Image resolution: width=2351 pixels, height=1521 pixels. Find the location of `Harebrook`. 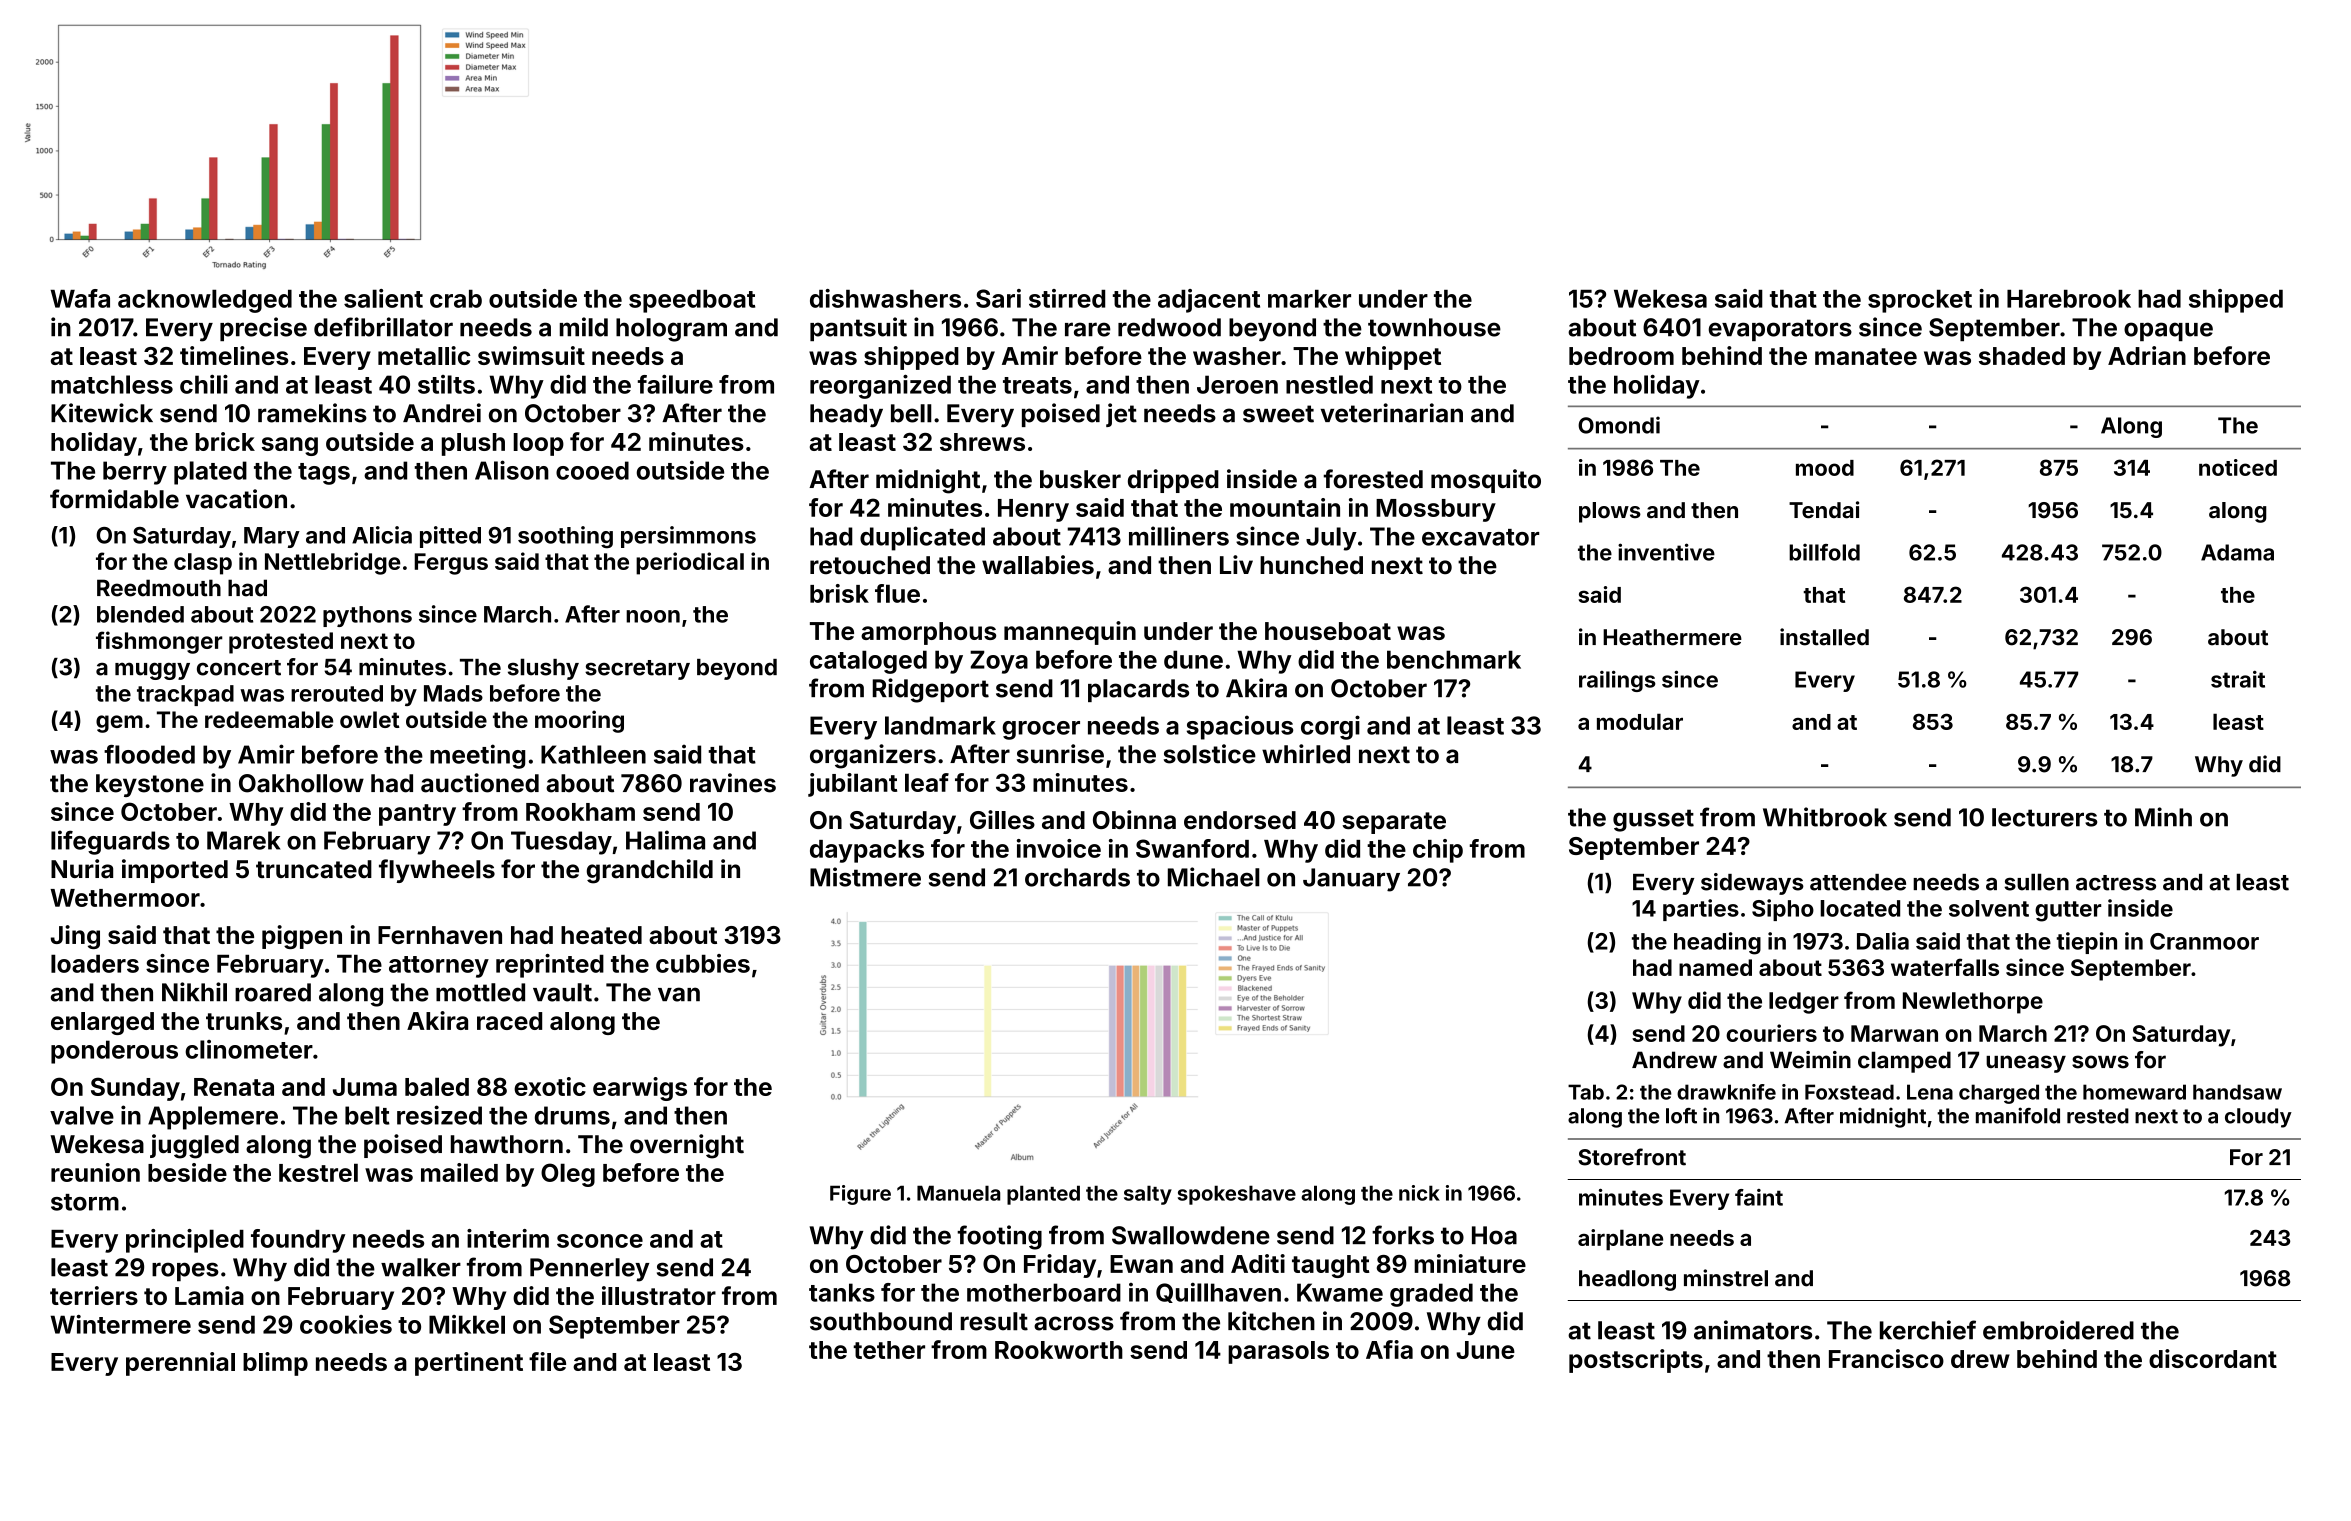

Harebrook is located at coordinates (2069, 299).
